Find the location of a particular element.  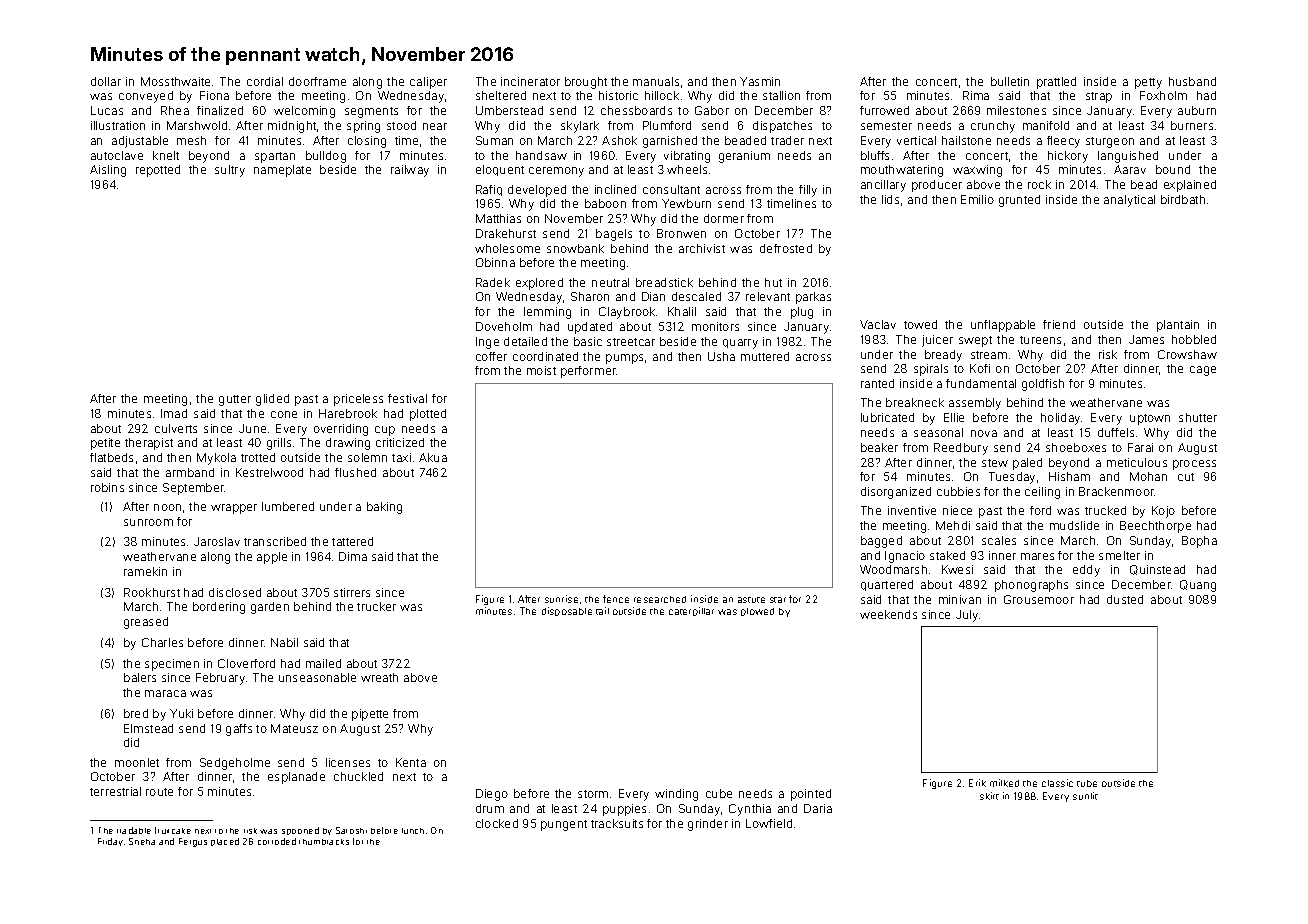

Yasmin is located at coordinates (760, 81).
